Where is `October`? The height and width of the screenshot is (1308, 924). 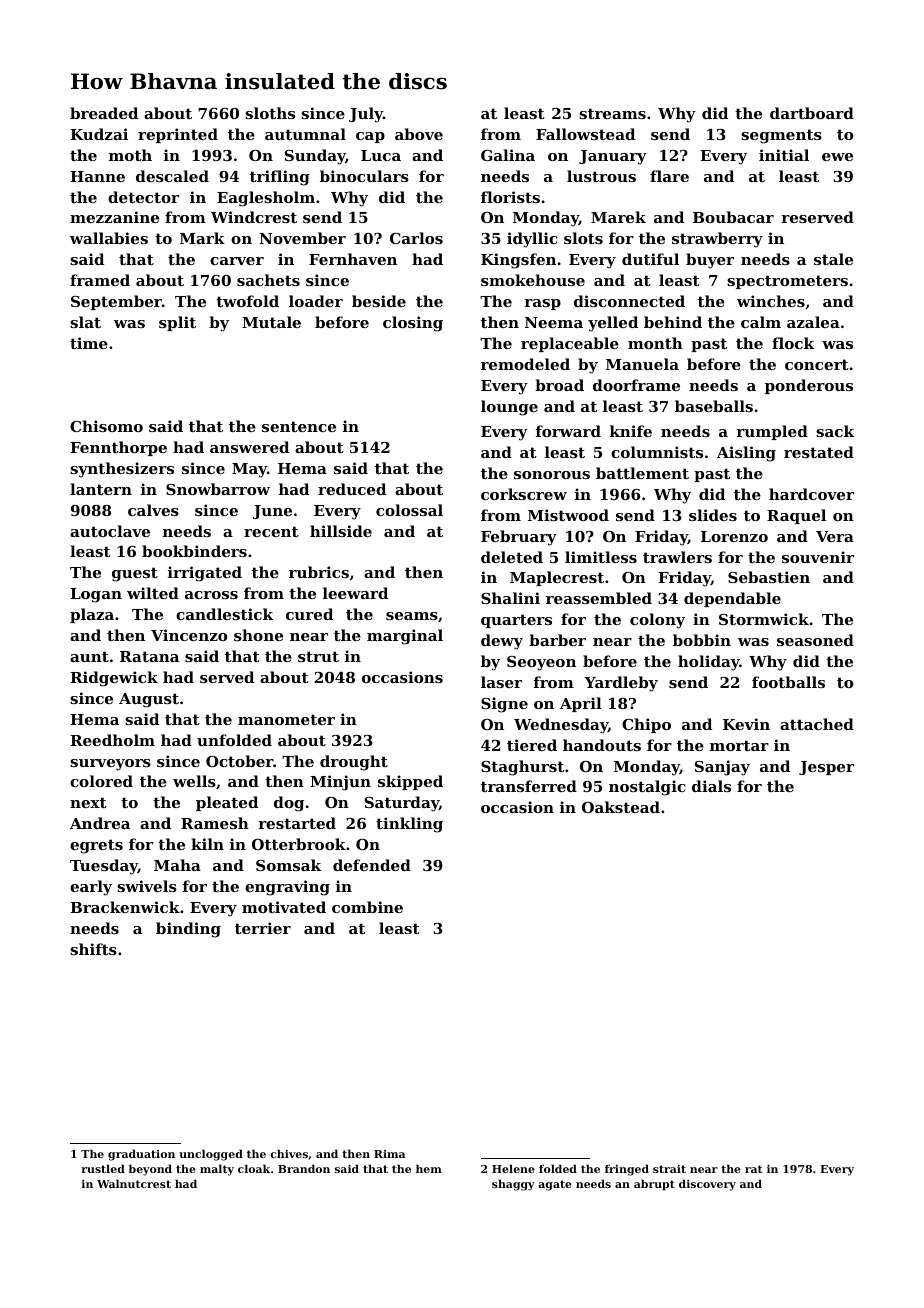
October is located at coordinates (239, 761).
